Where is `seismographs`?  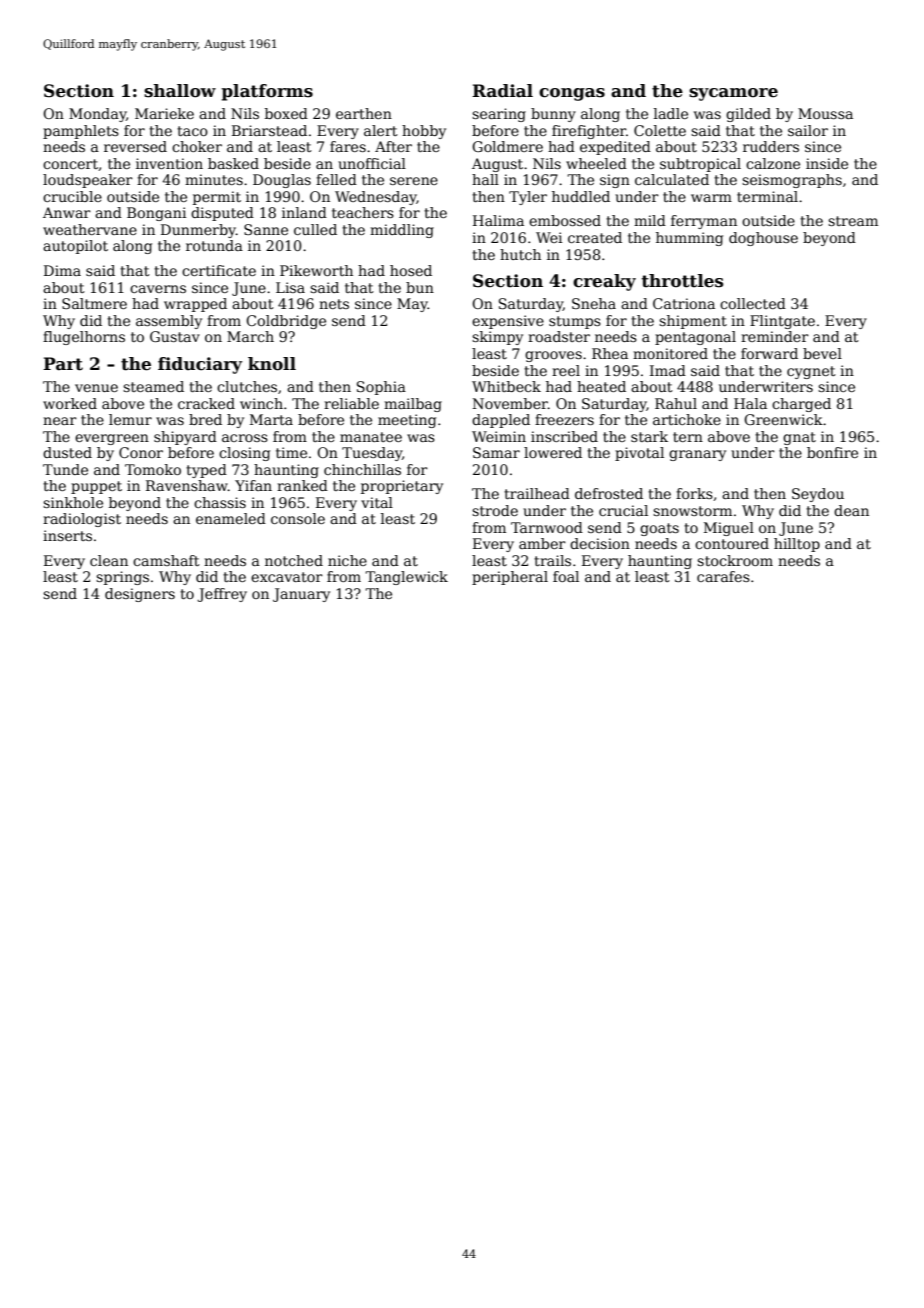 seismographs is located at coordinates (792, 181).
